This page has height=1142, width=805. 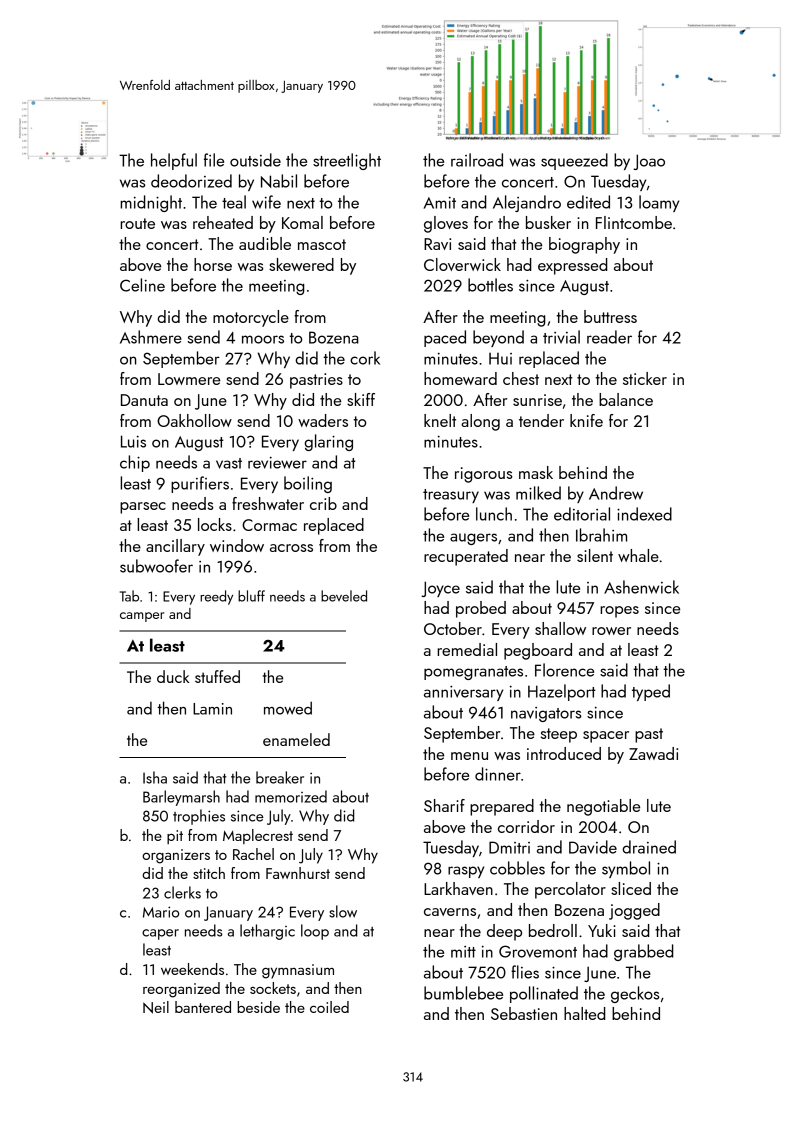 I want to click on augers, so click(x=473, y=539).
